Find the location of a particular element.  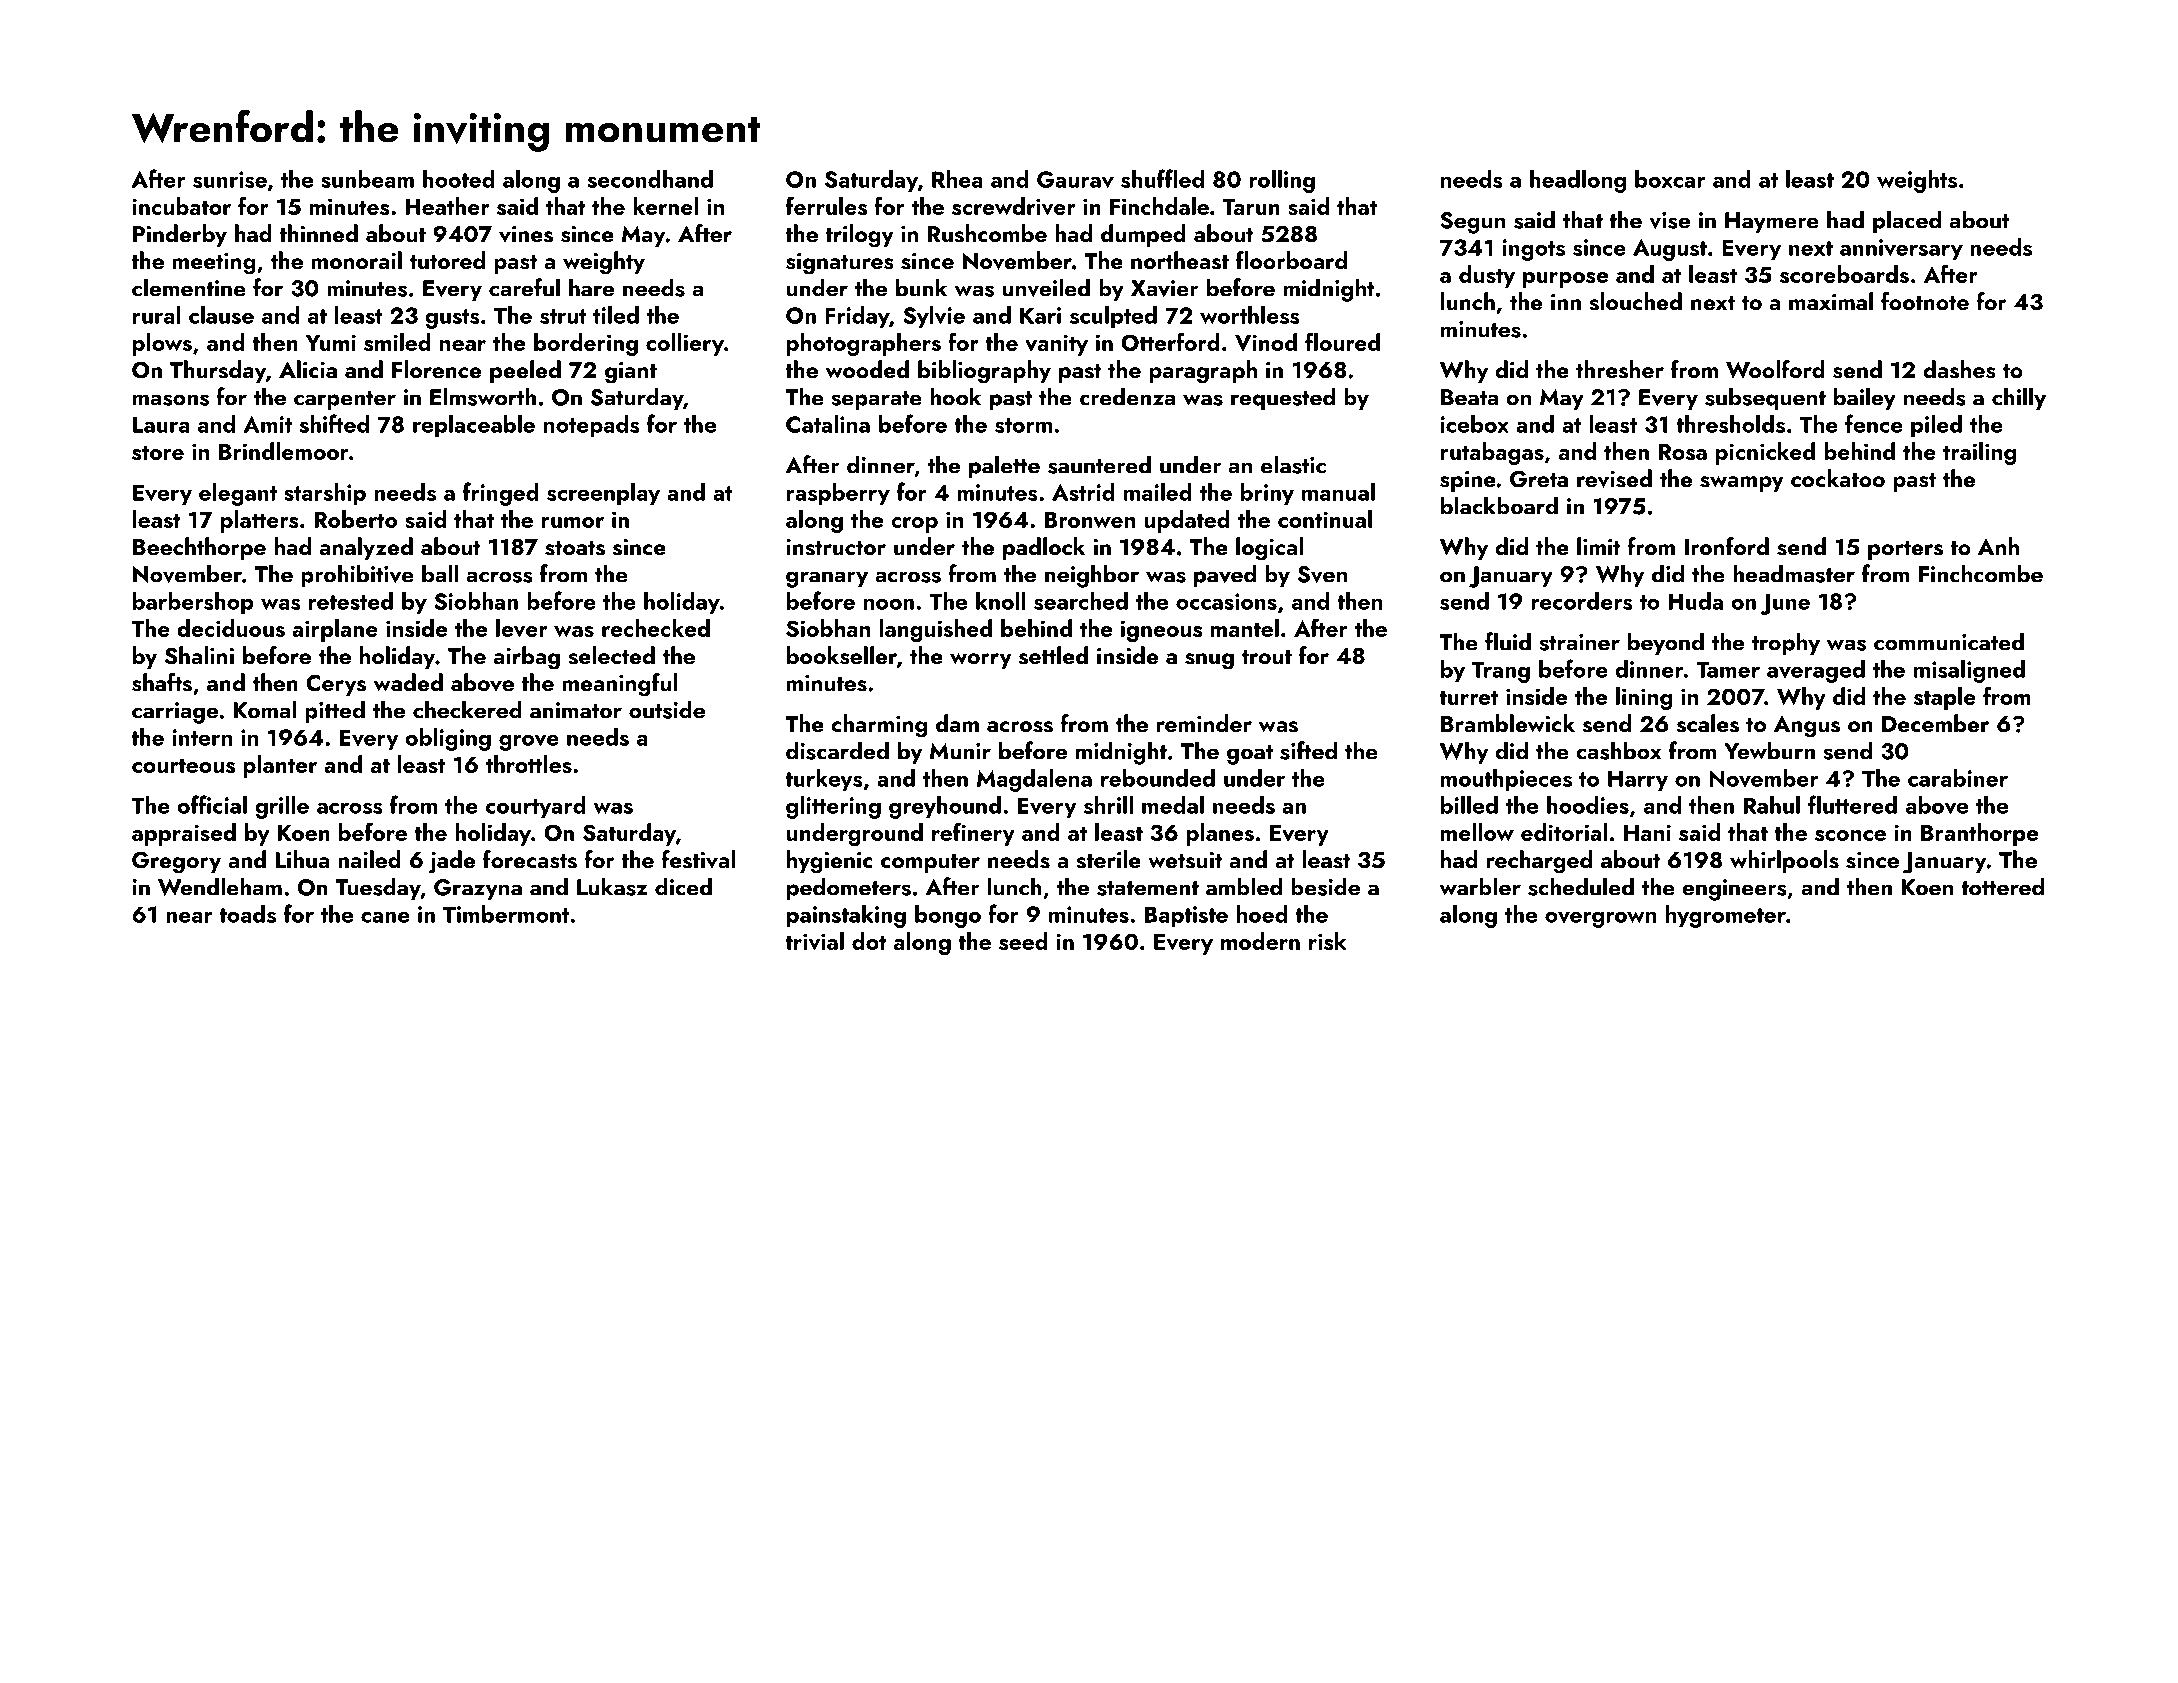

starship is located at coordinates (325, 494).
